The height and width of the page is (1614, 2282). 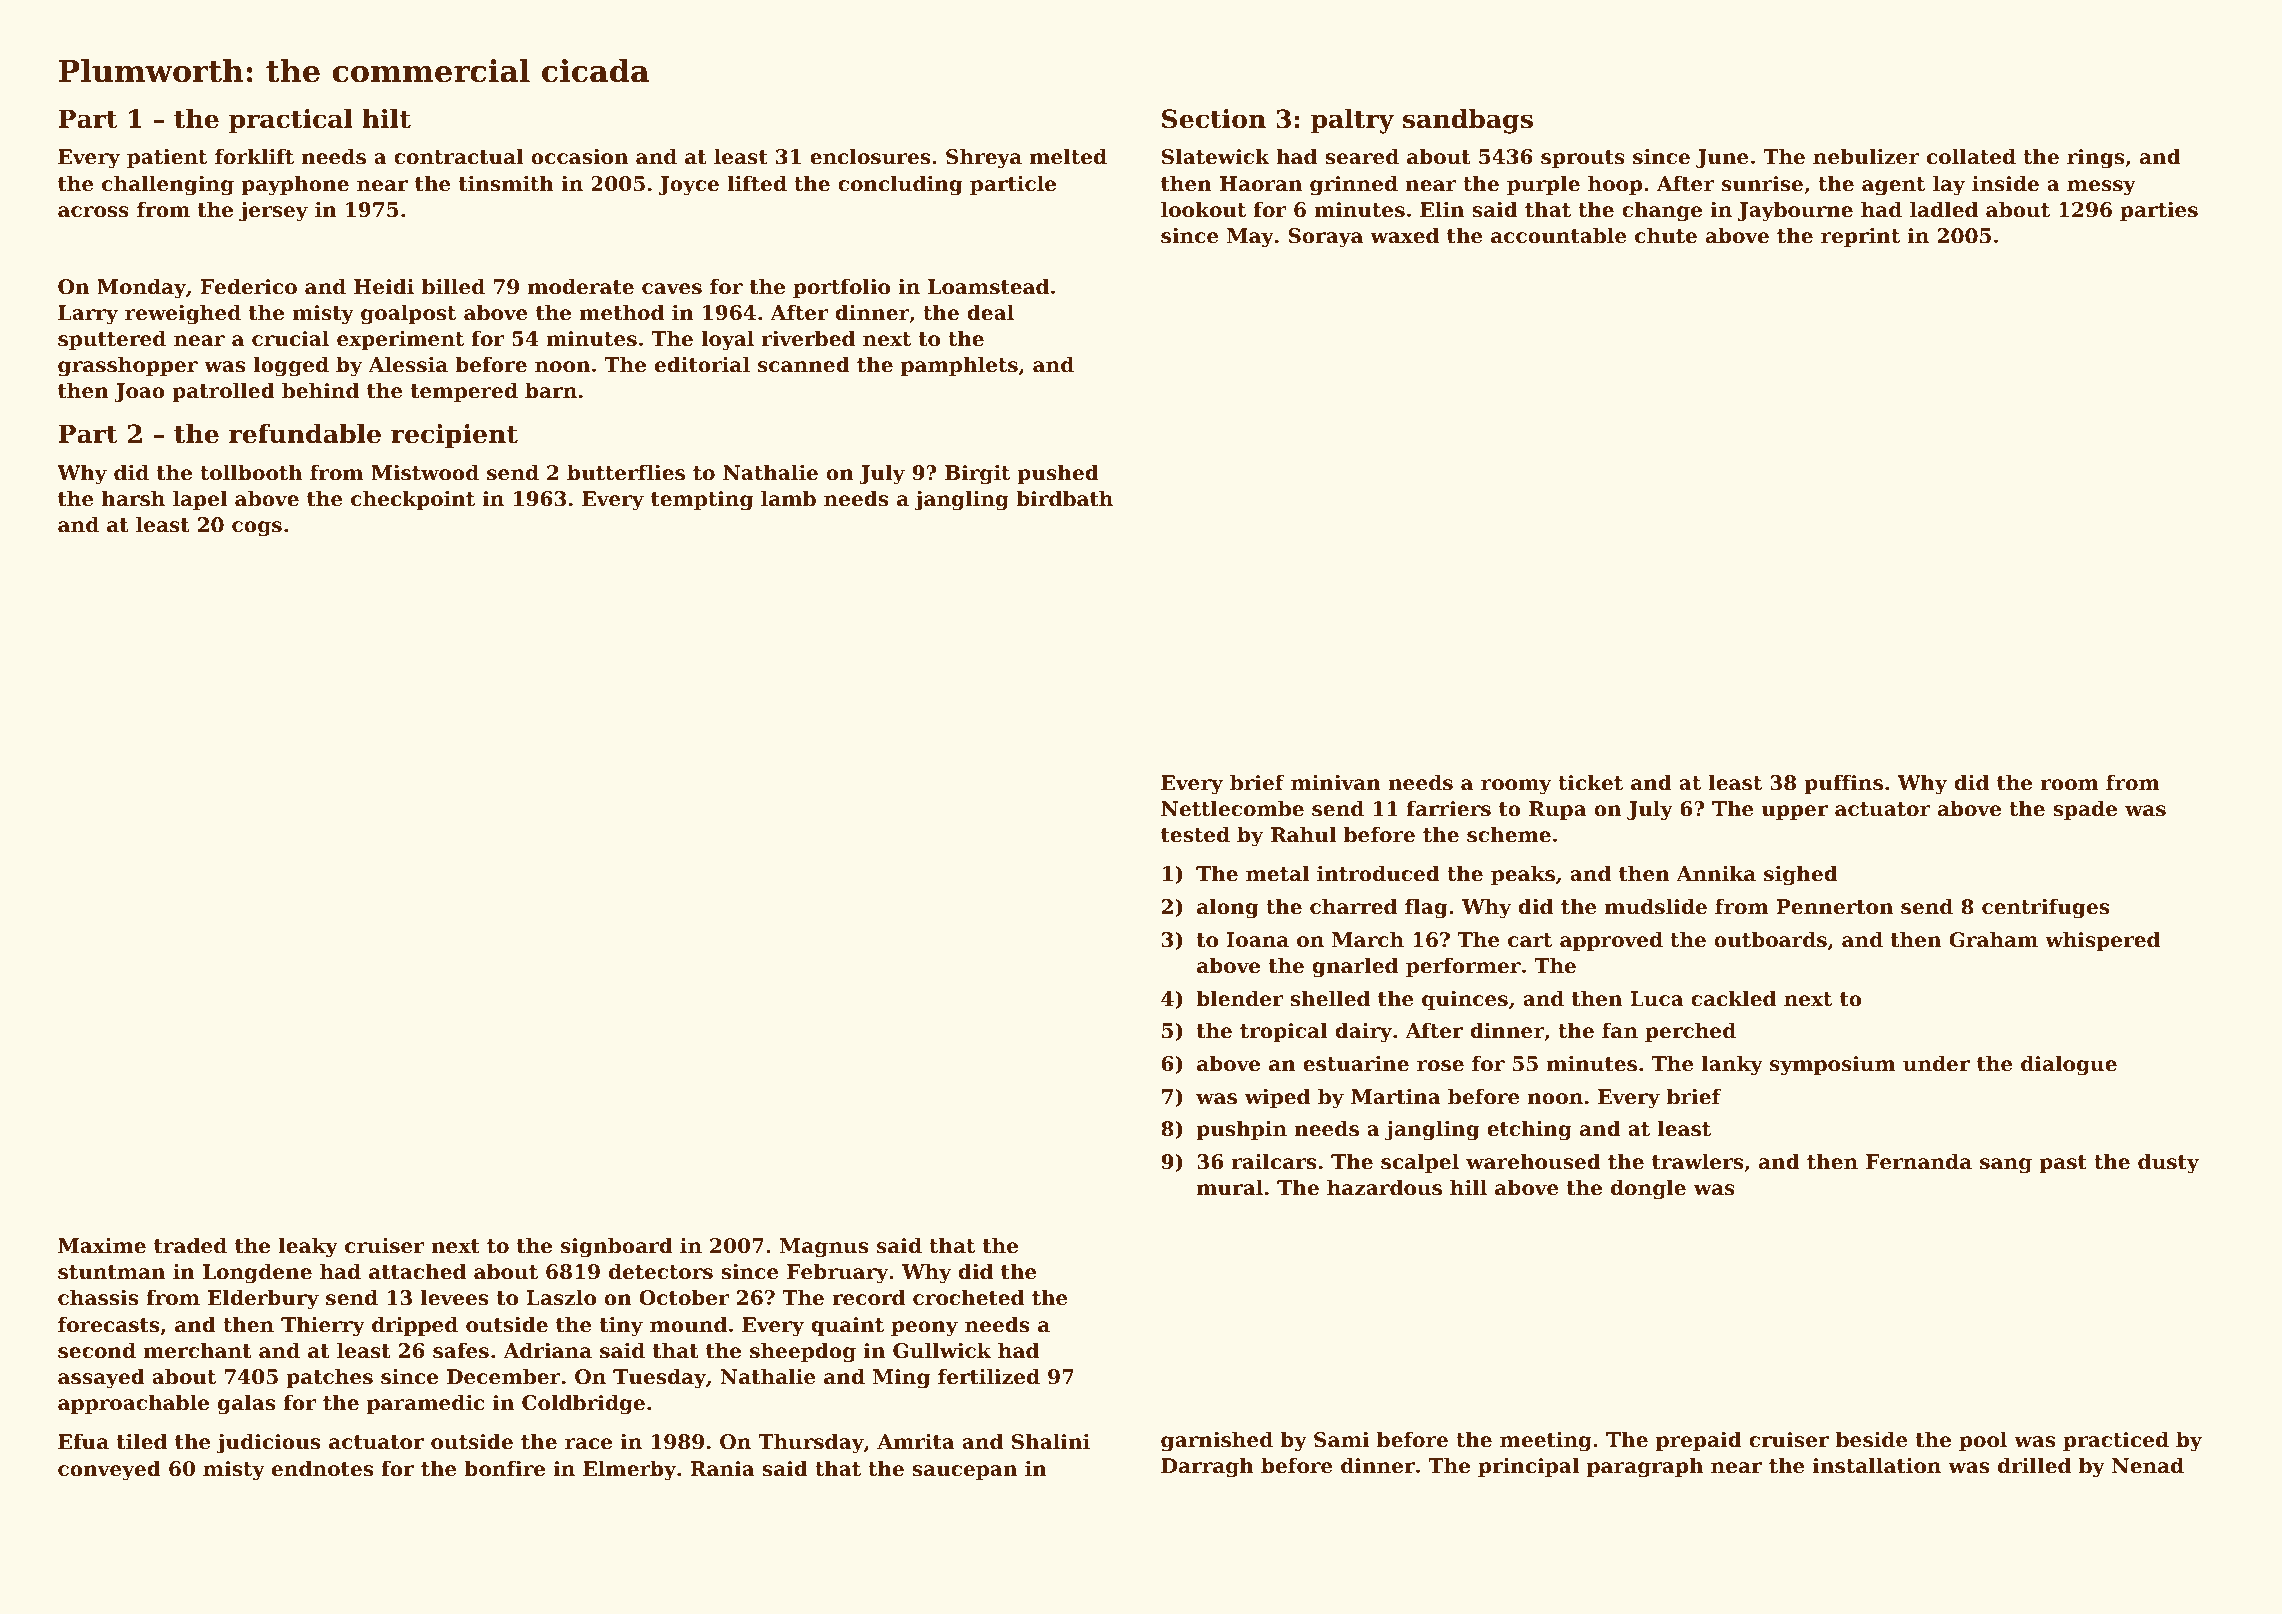 What do you see at coordinates (291, 121) in the page?
I see `practical` at bounding box center [291, 121].
